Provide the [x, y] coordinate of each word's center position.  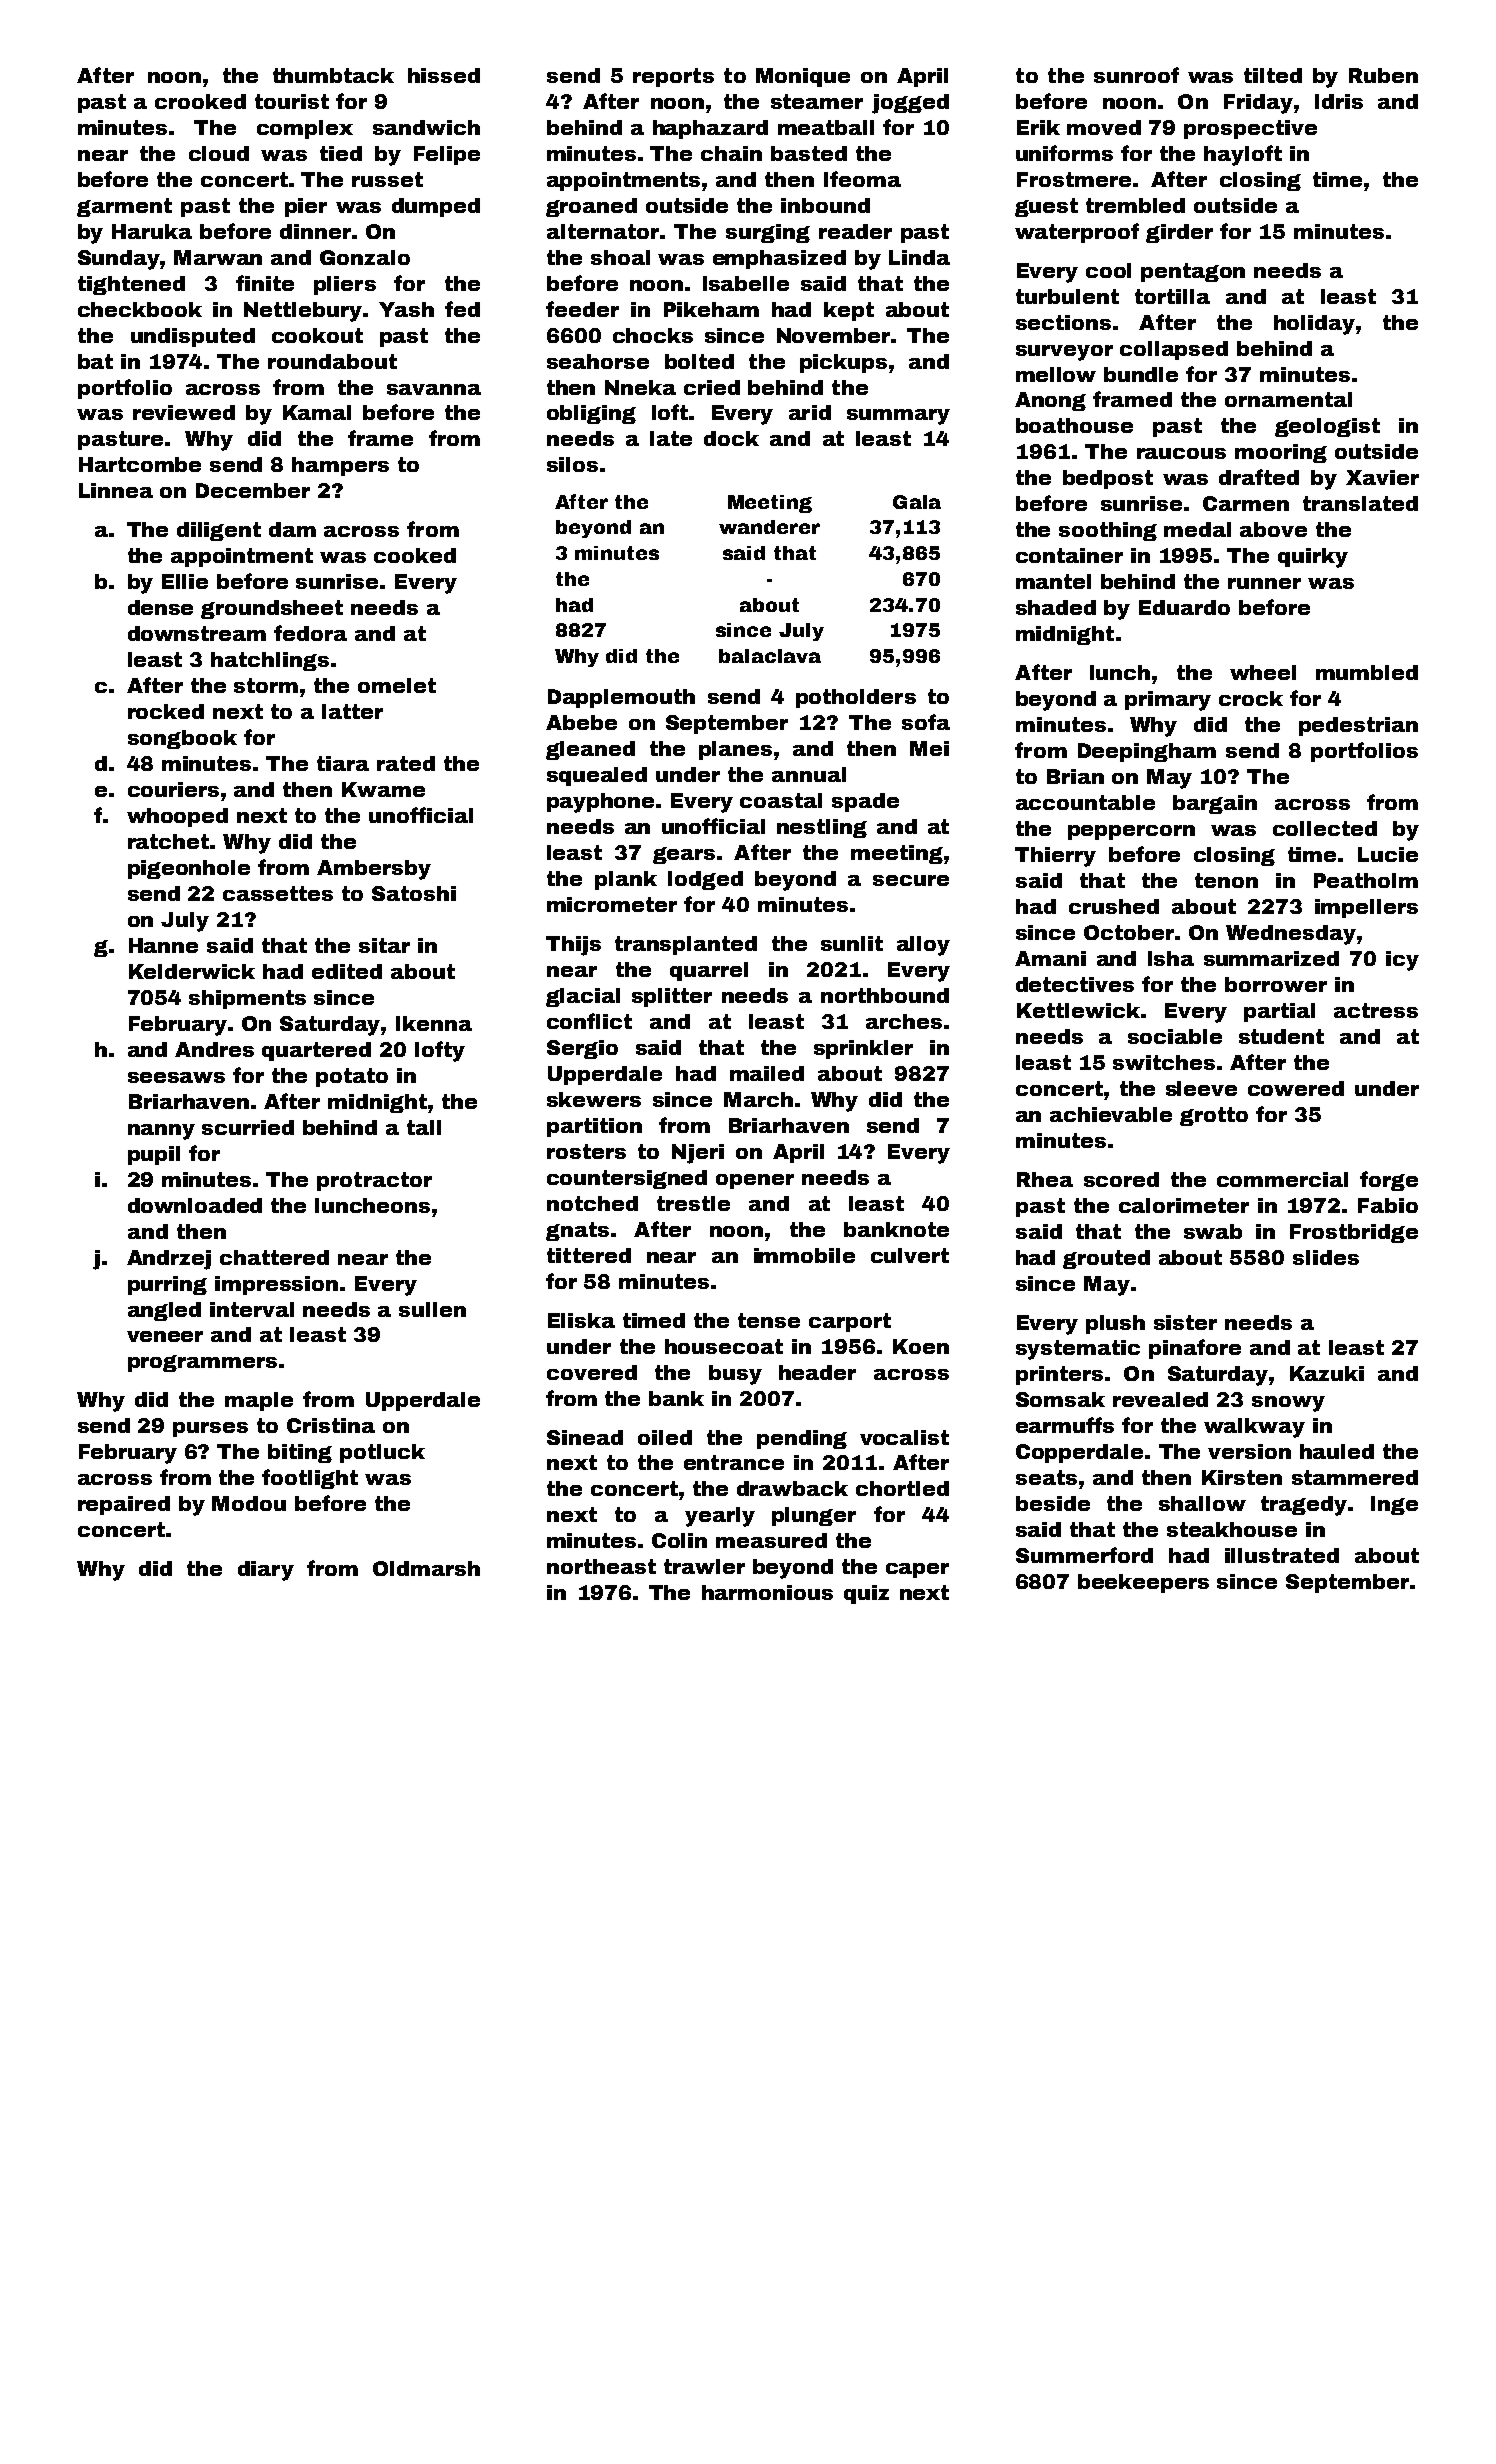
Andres [214, 1049]
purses [210, 1429]
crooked [200, 101]
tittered [589, 1255]
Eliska [581, 1320]
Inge [1394, 1505]
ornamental [1288, 399]
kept [849, 311]
